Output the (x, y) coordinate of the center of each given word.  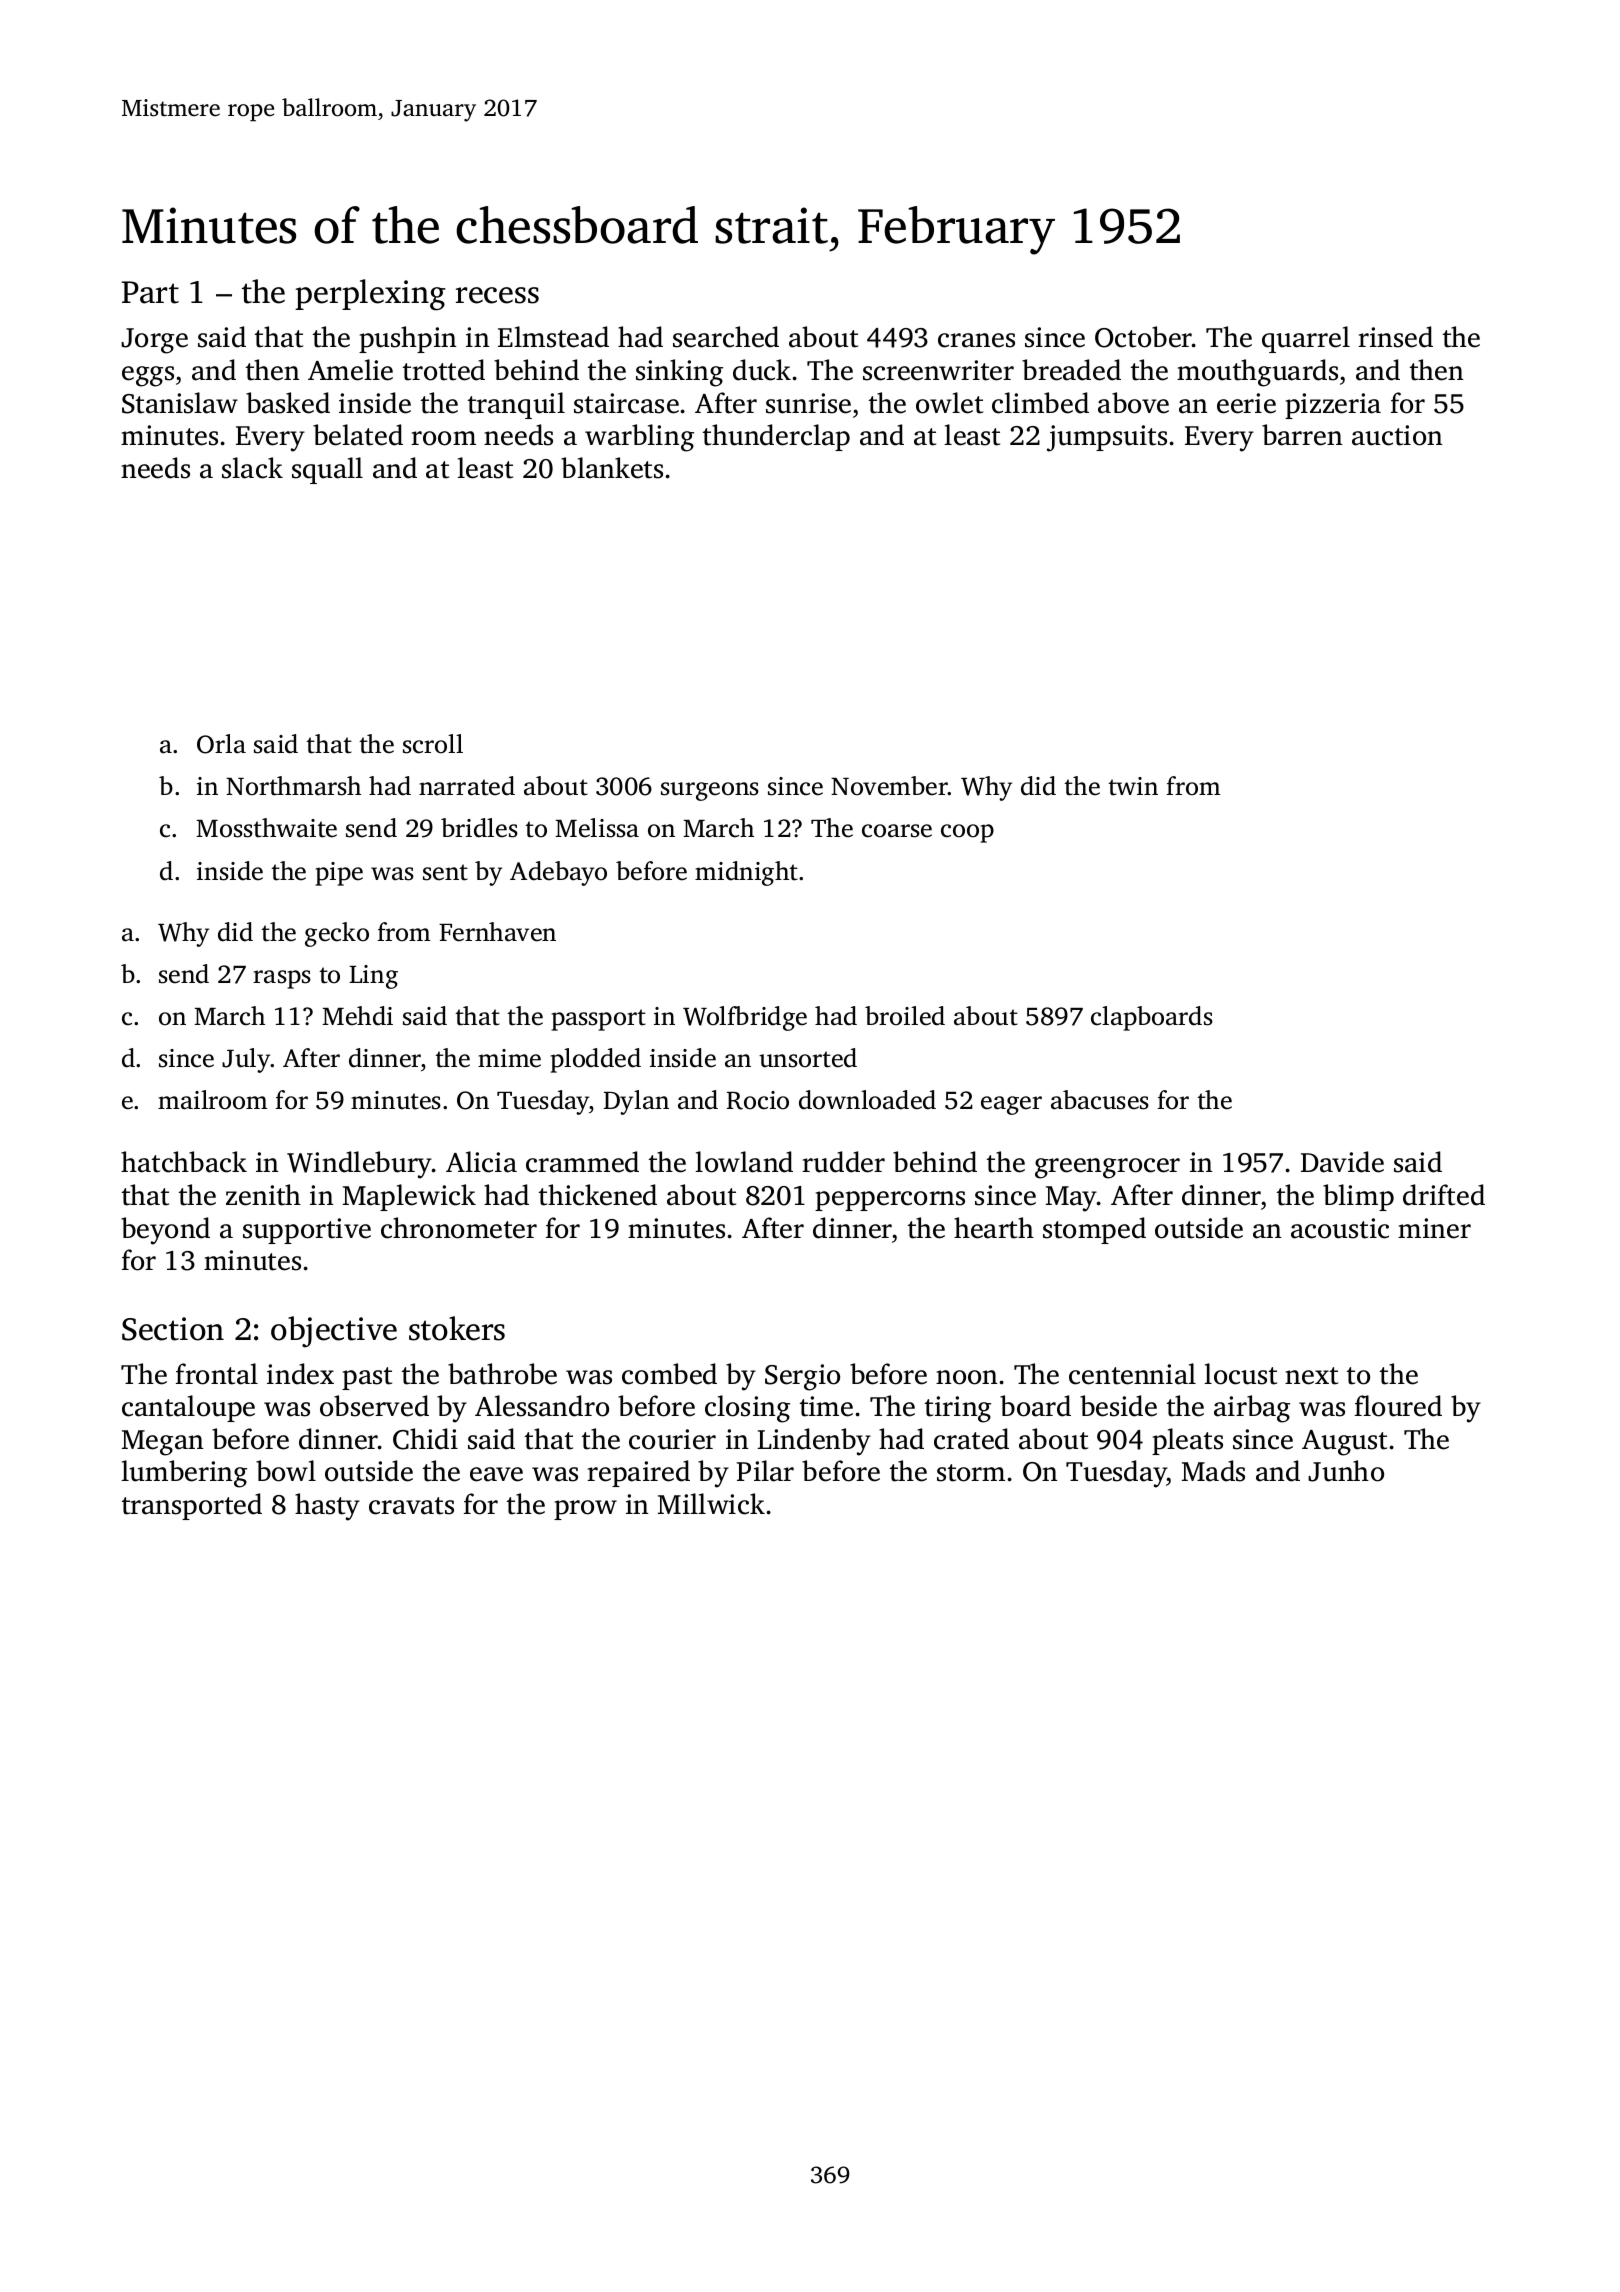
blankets (612, 468)
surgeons (710, 791)
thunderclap (776, 437)
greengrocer (1107, 1168)
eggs (148, 376)
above (1133, 403)
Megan (163, 1443)
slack (252, 468)
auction (1397, 435)
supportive (307, 1231)
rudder (843, 1162)
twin (1133, 786)
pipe (339, 874)
